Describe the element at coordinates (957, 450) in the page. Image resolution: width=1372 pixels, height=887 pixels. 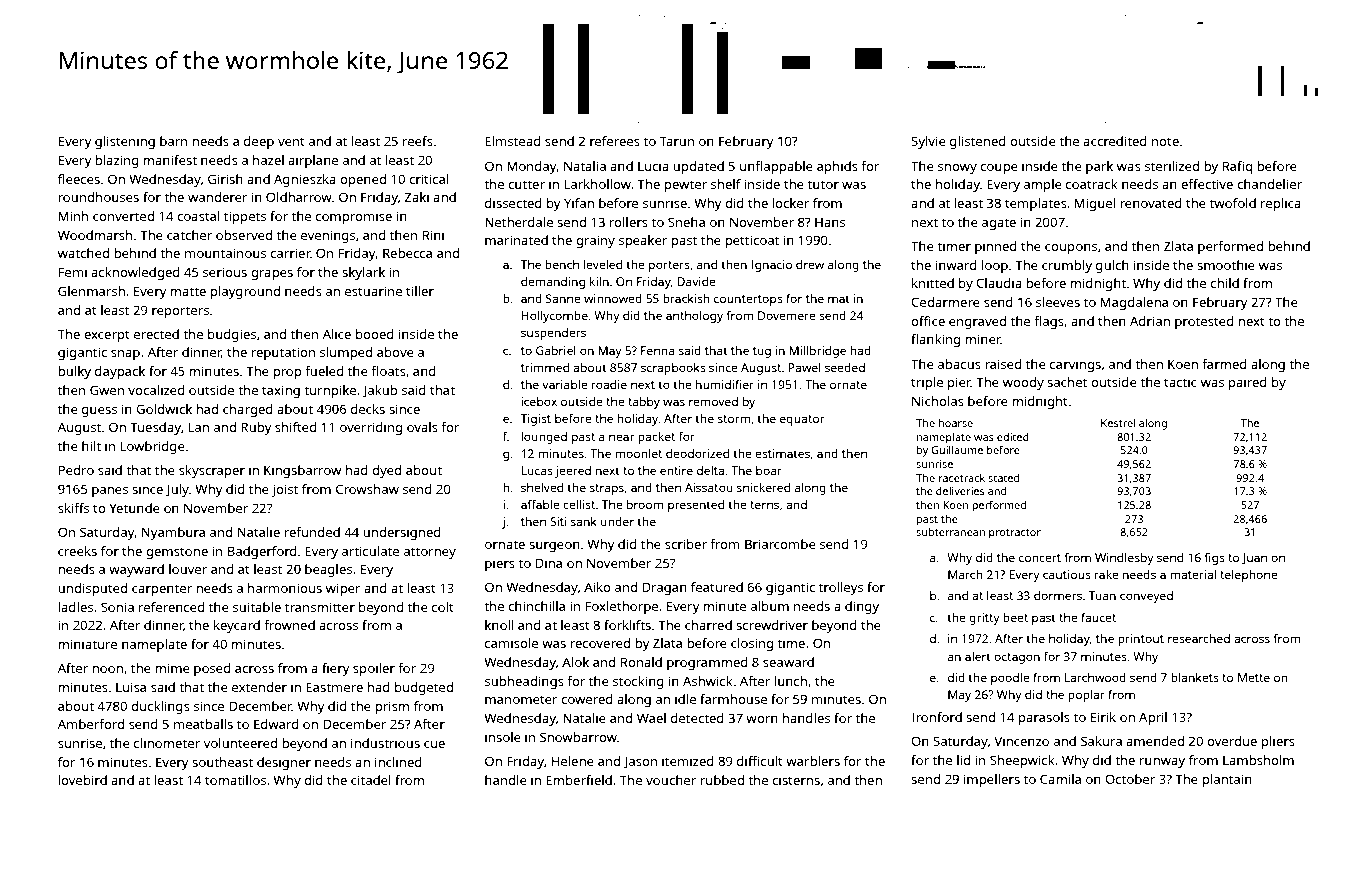
I see `Guillaume` at that location.
